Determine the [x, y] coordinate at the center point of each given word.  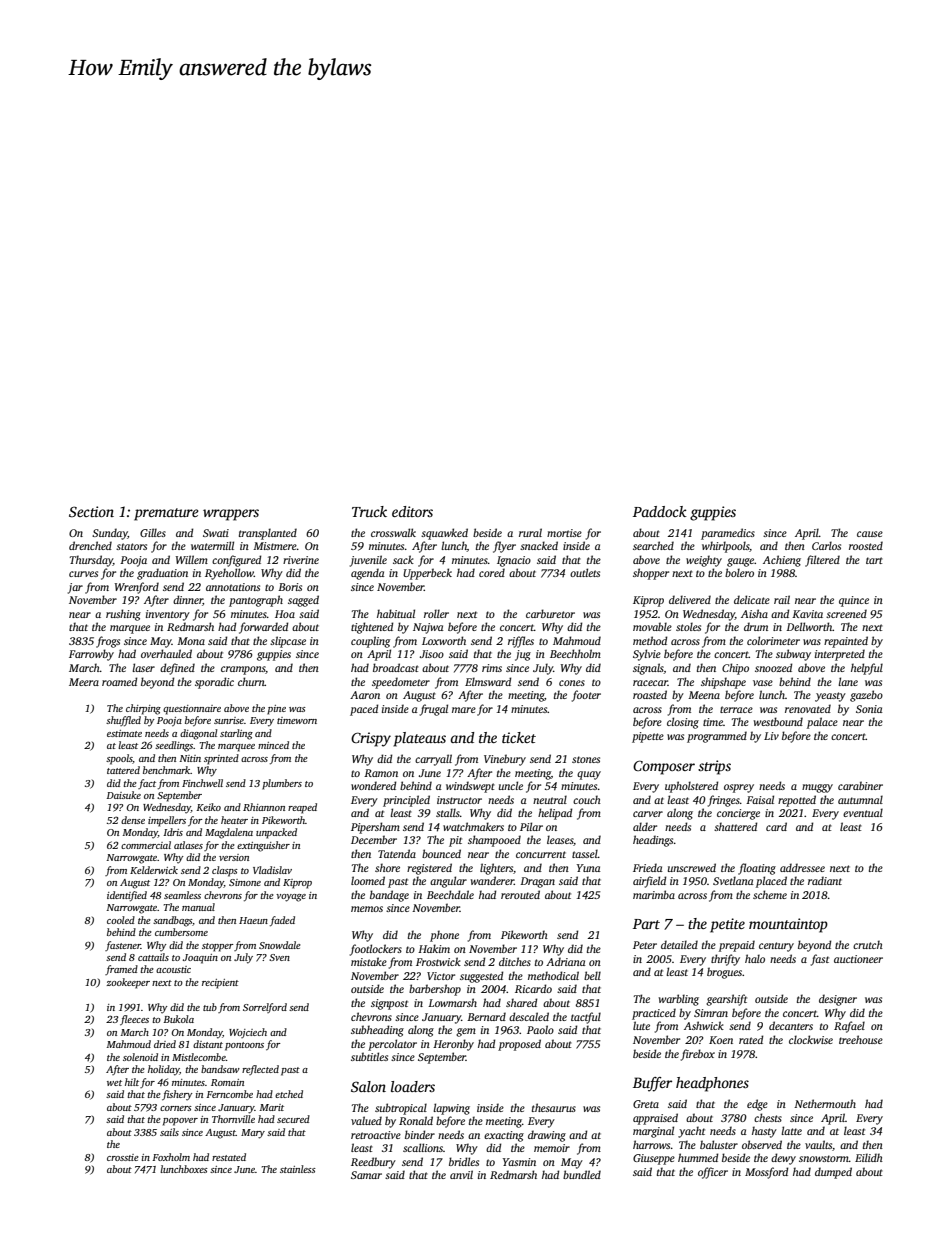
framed [121, 970]
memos [367, 909]
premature [166, 514]
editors [412, 511]
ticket [519, 737]
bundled [582, 1174]
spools [119, 759]
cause [870, 534]
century [776, 947]
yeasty [830, 697]
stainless [298, 1169]
